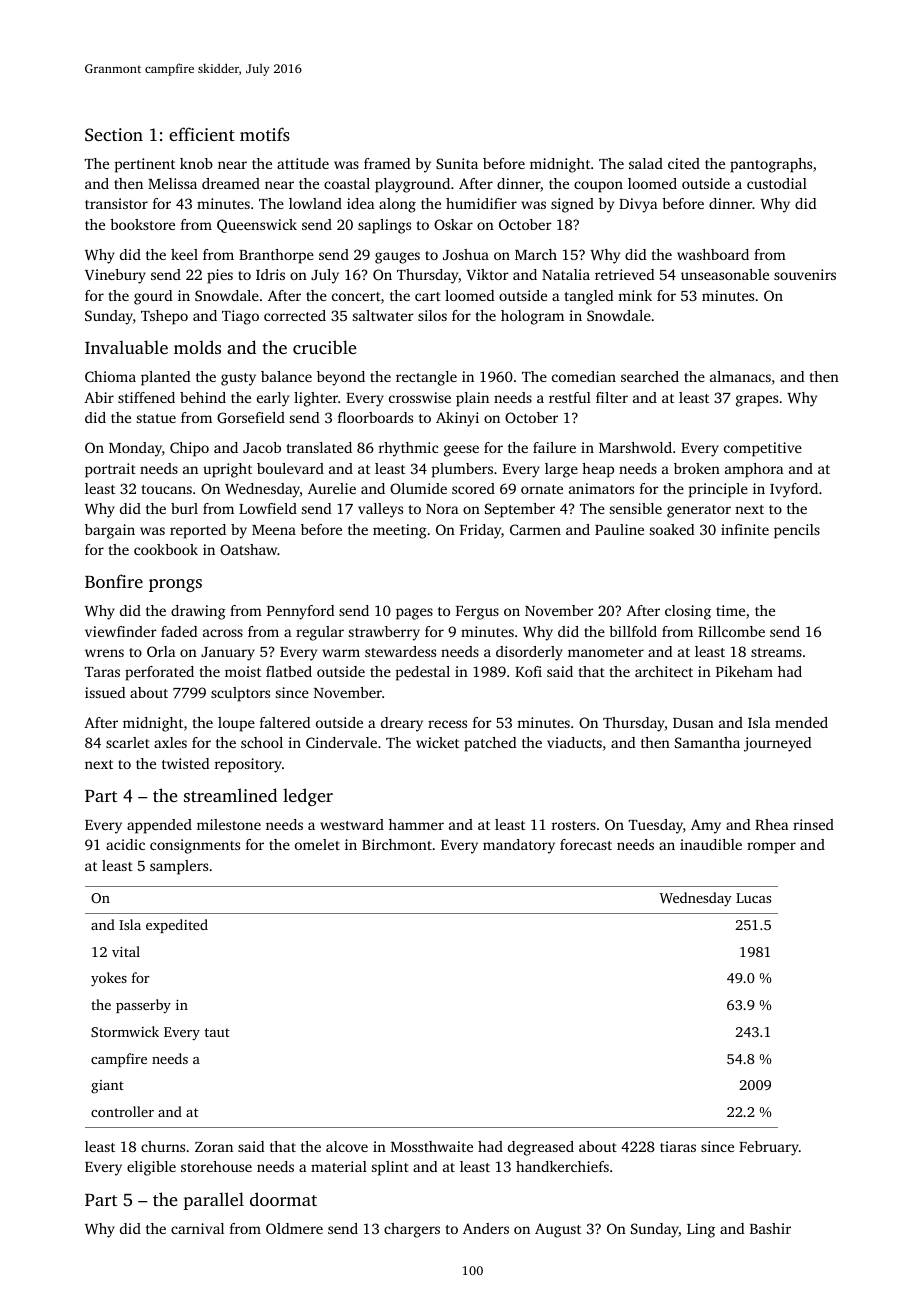 This document has width=924, height=1308. Describe the element at coordinates (383, 315) in the document. I see `saltwater` at that location.
